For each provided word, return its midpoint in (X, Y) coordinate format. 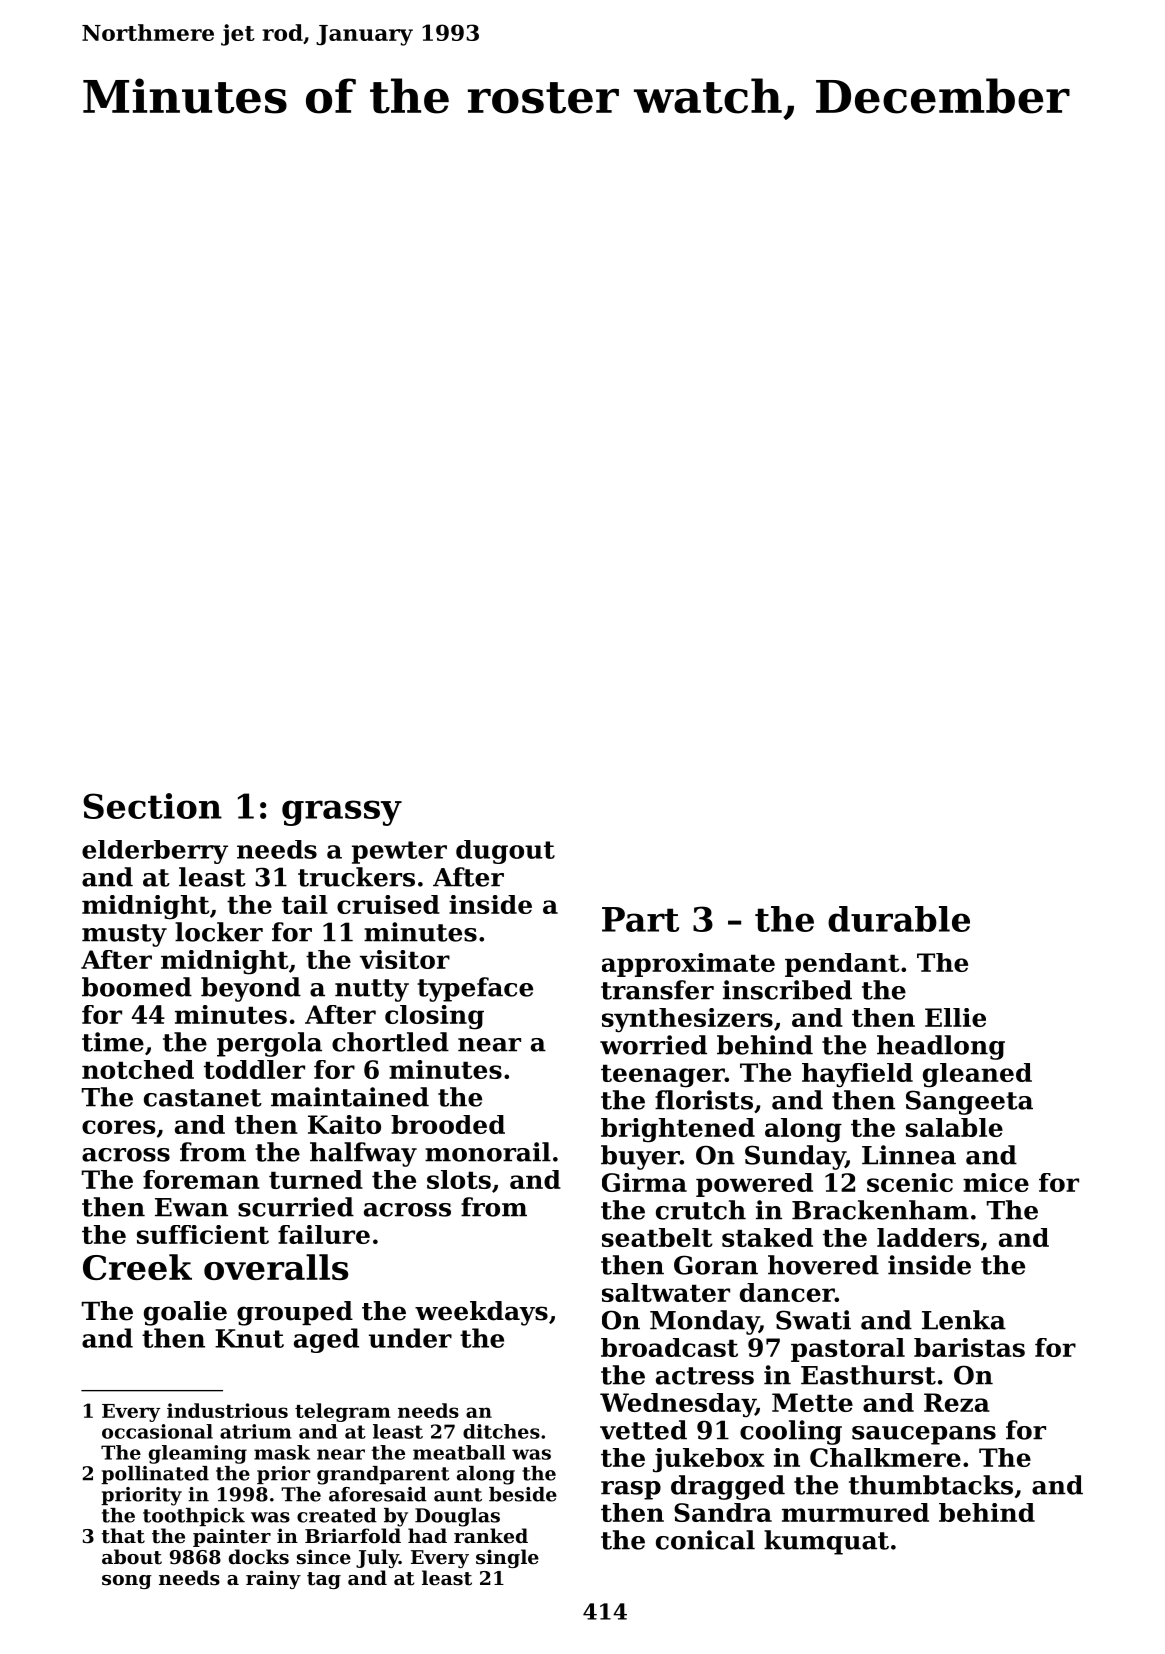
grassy (342, 813)
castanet (203, 1098)
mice (996, 1182)
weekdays (481, 1313)
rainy (273, 1579)
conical (705, 1540)
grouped (295, 1313)
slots (459, 1179)
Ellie (955, 1017)
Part (640, 919)
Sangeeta (969, 1102)
